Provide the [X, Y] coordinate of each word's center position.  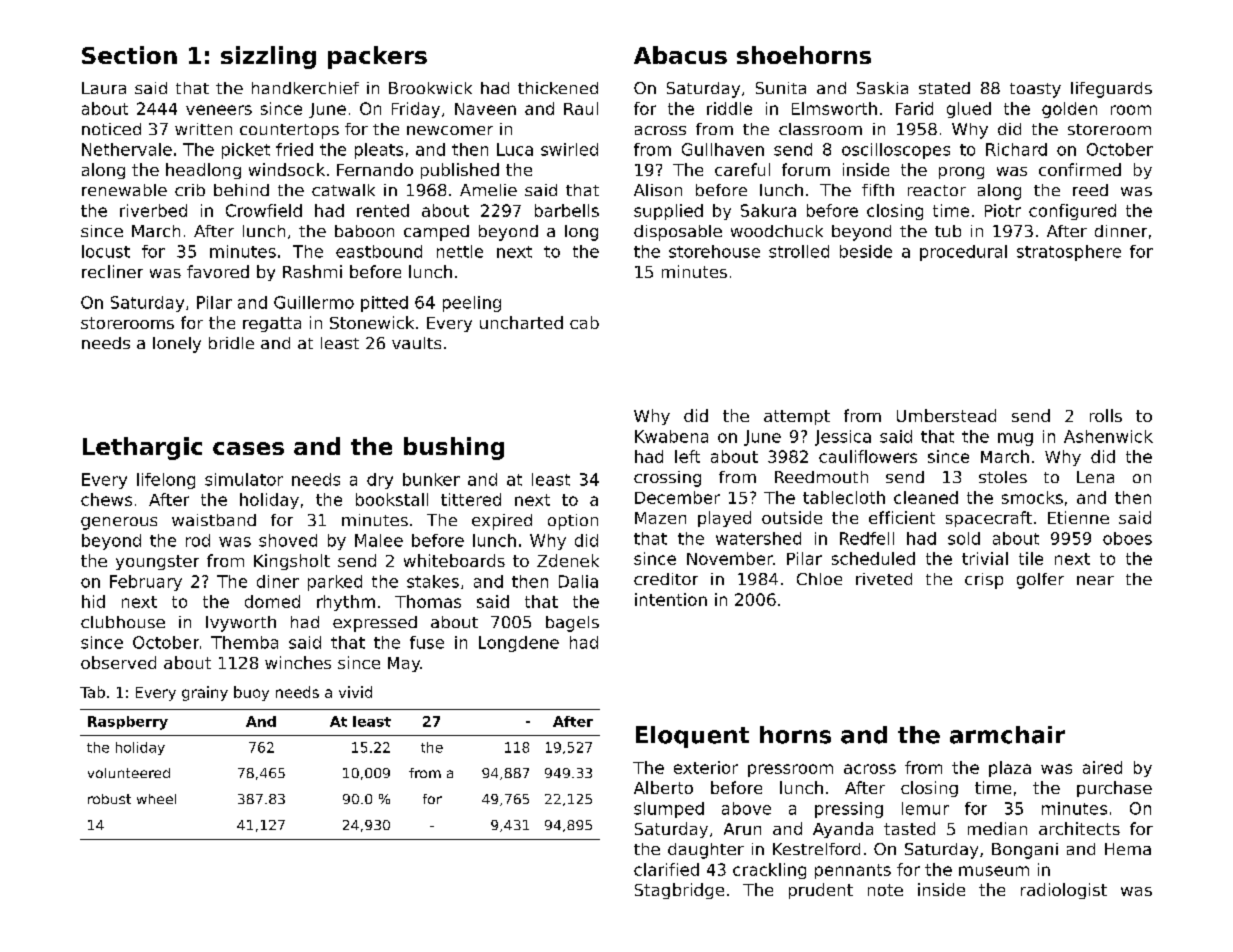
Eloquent [692, 737]
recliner [112, 271]
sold [964, 538]
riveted [884, 579]
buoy [251, 693]
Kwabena [671, 436]
